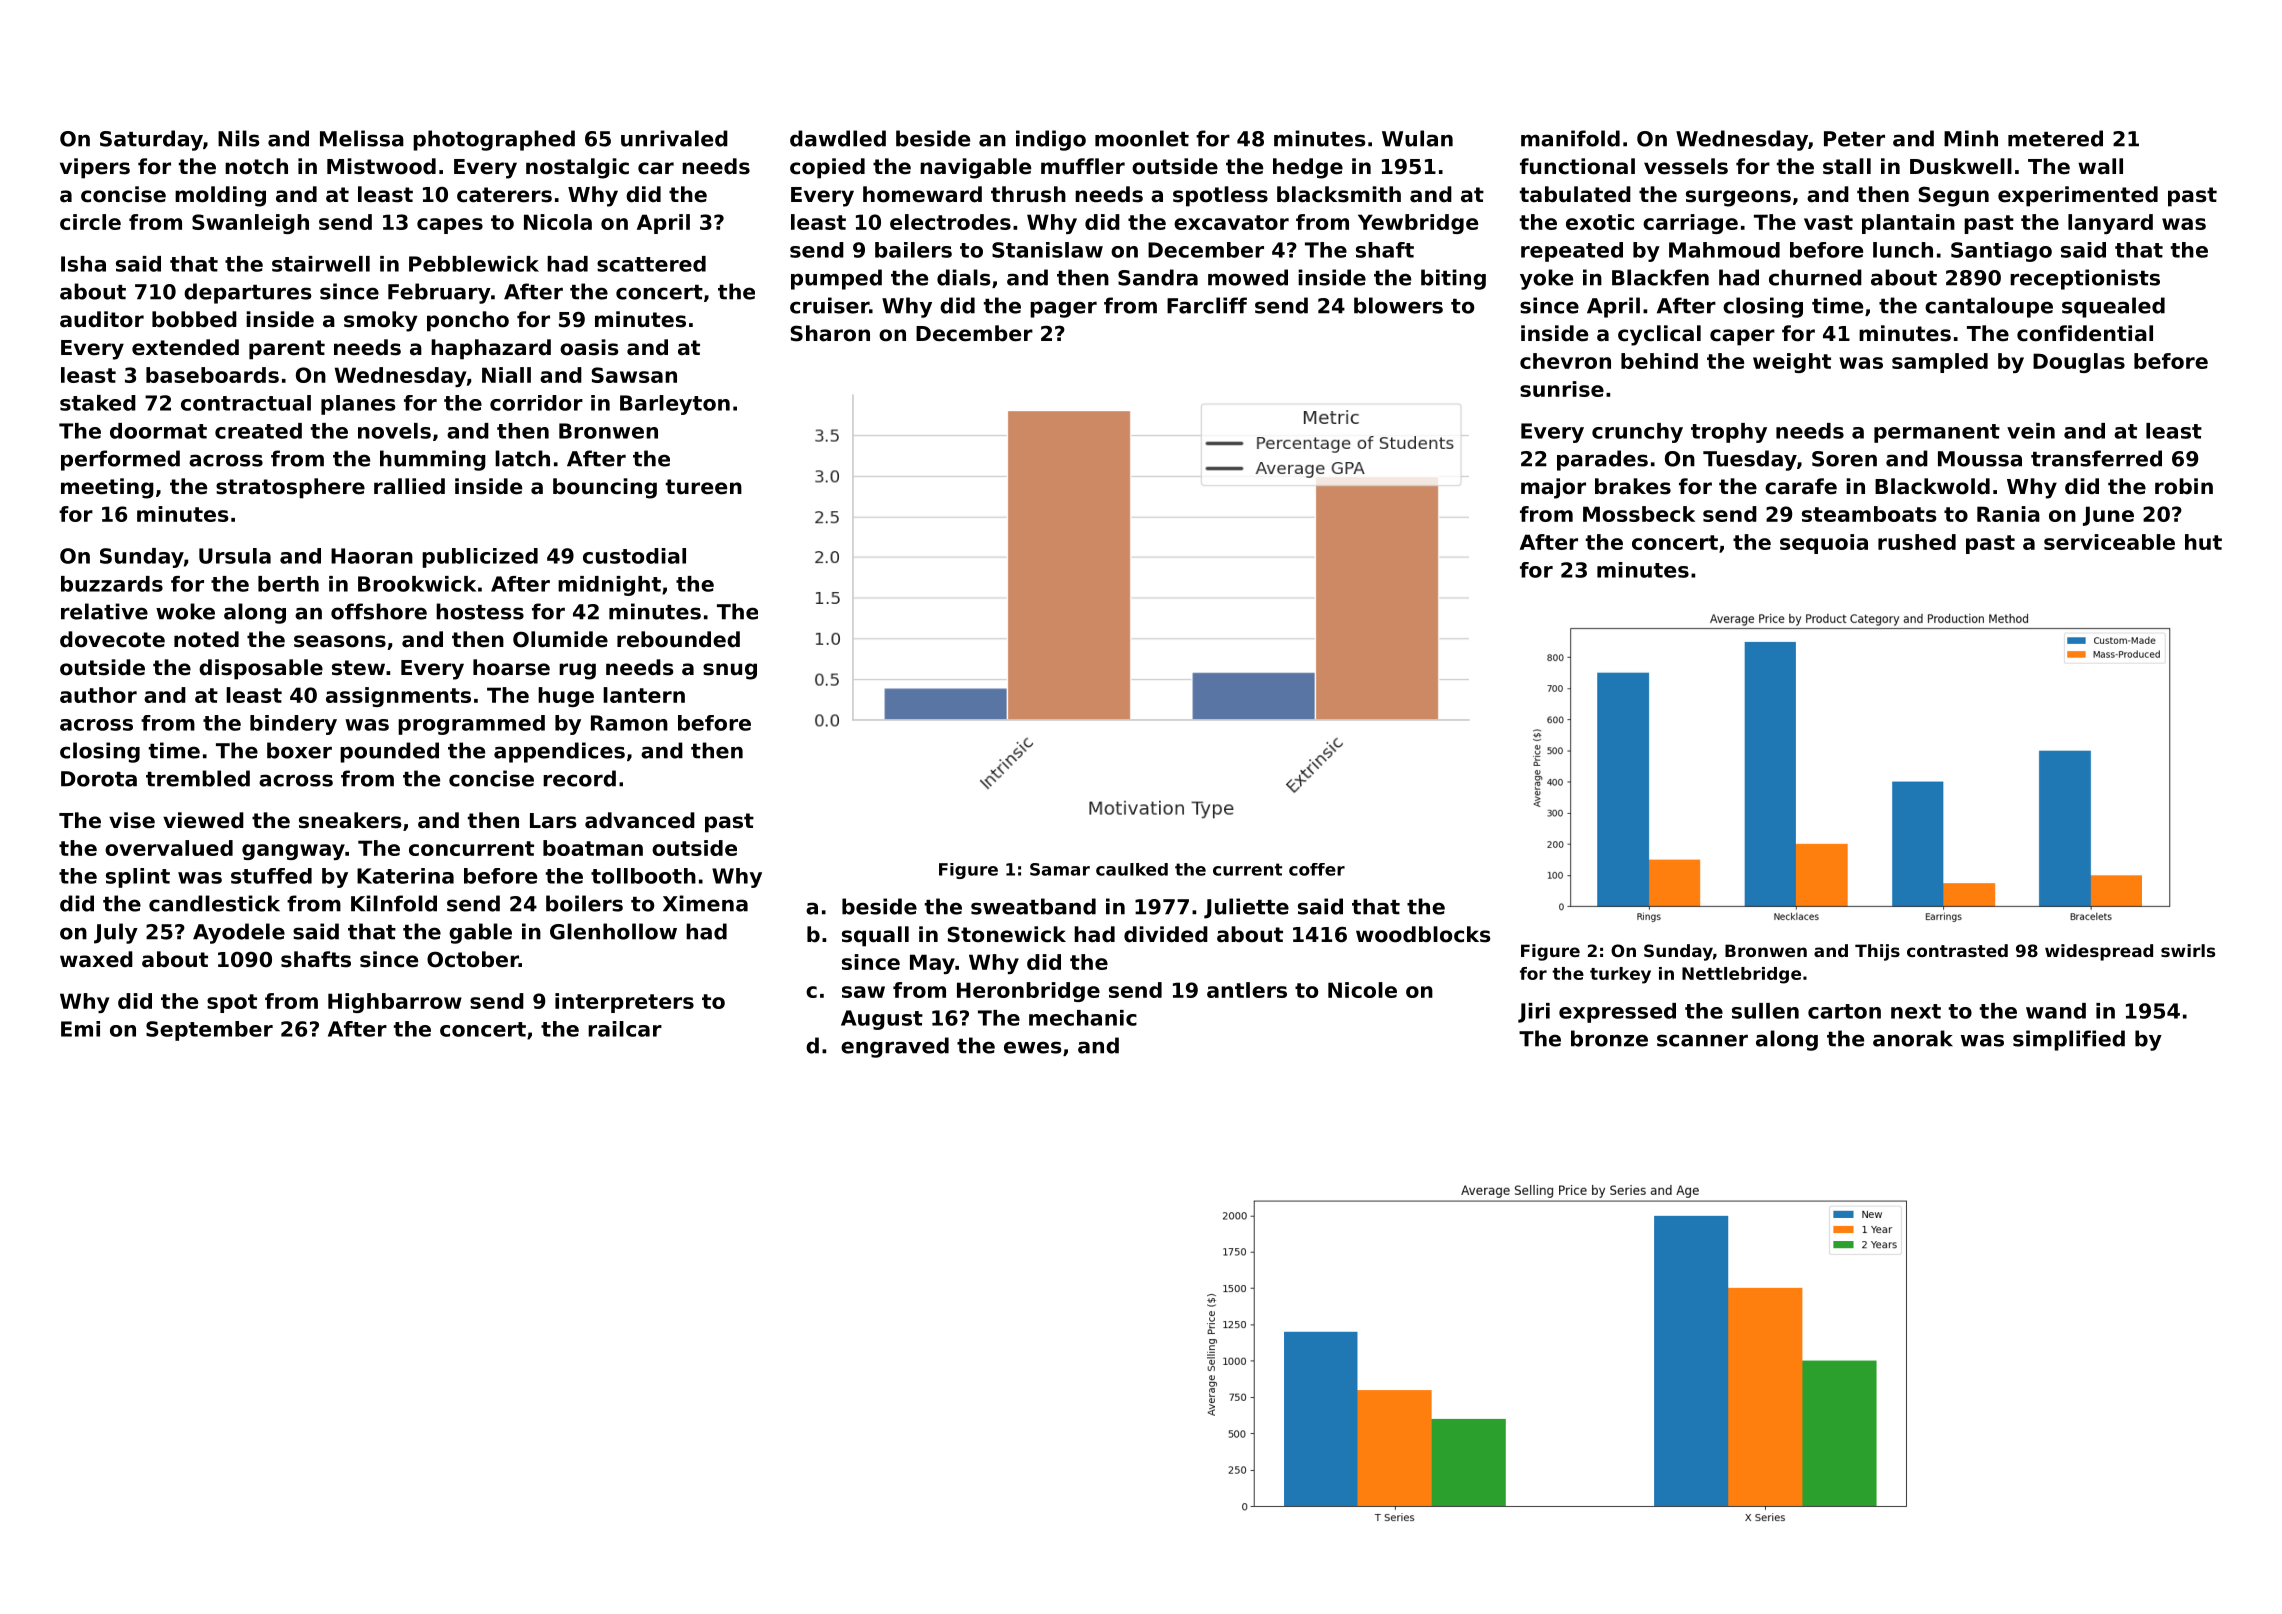 Image resolution: width=2282 pixels, height=1614 pixels. What do you see at coordinates (2069, 1040) in the document?
I see `simplified` at bounding box center [2069, 1040].
